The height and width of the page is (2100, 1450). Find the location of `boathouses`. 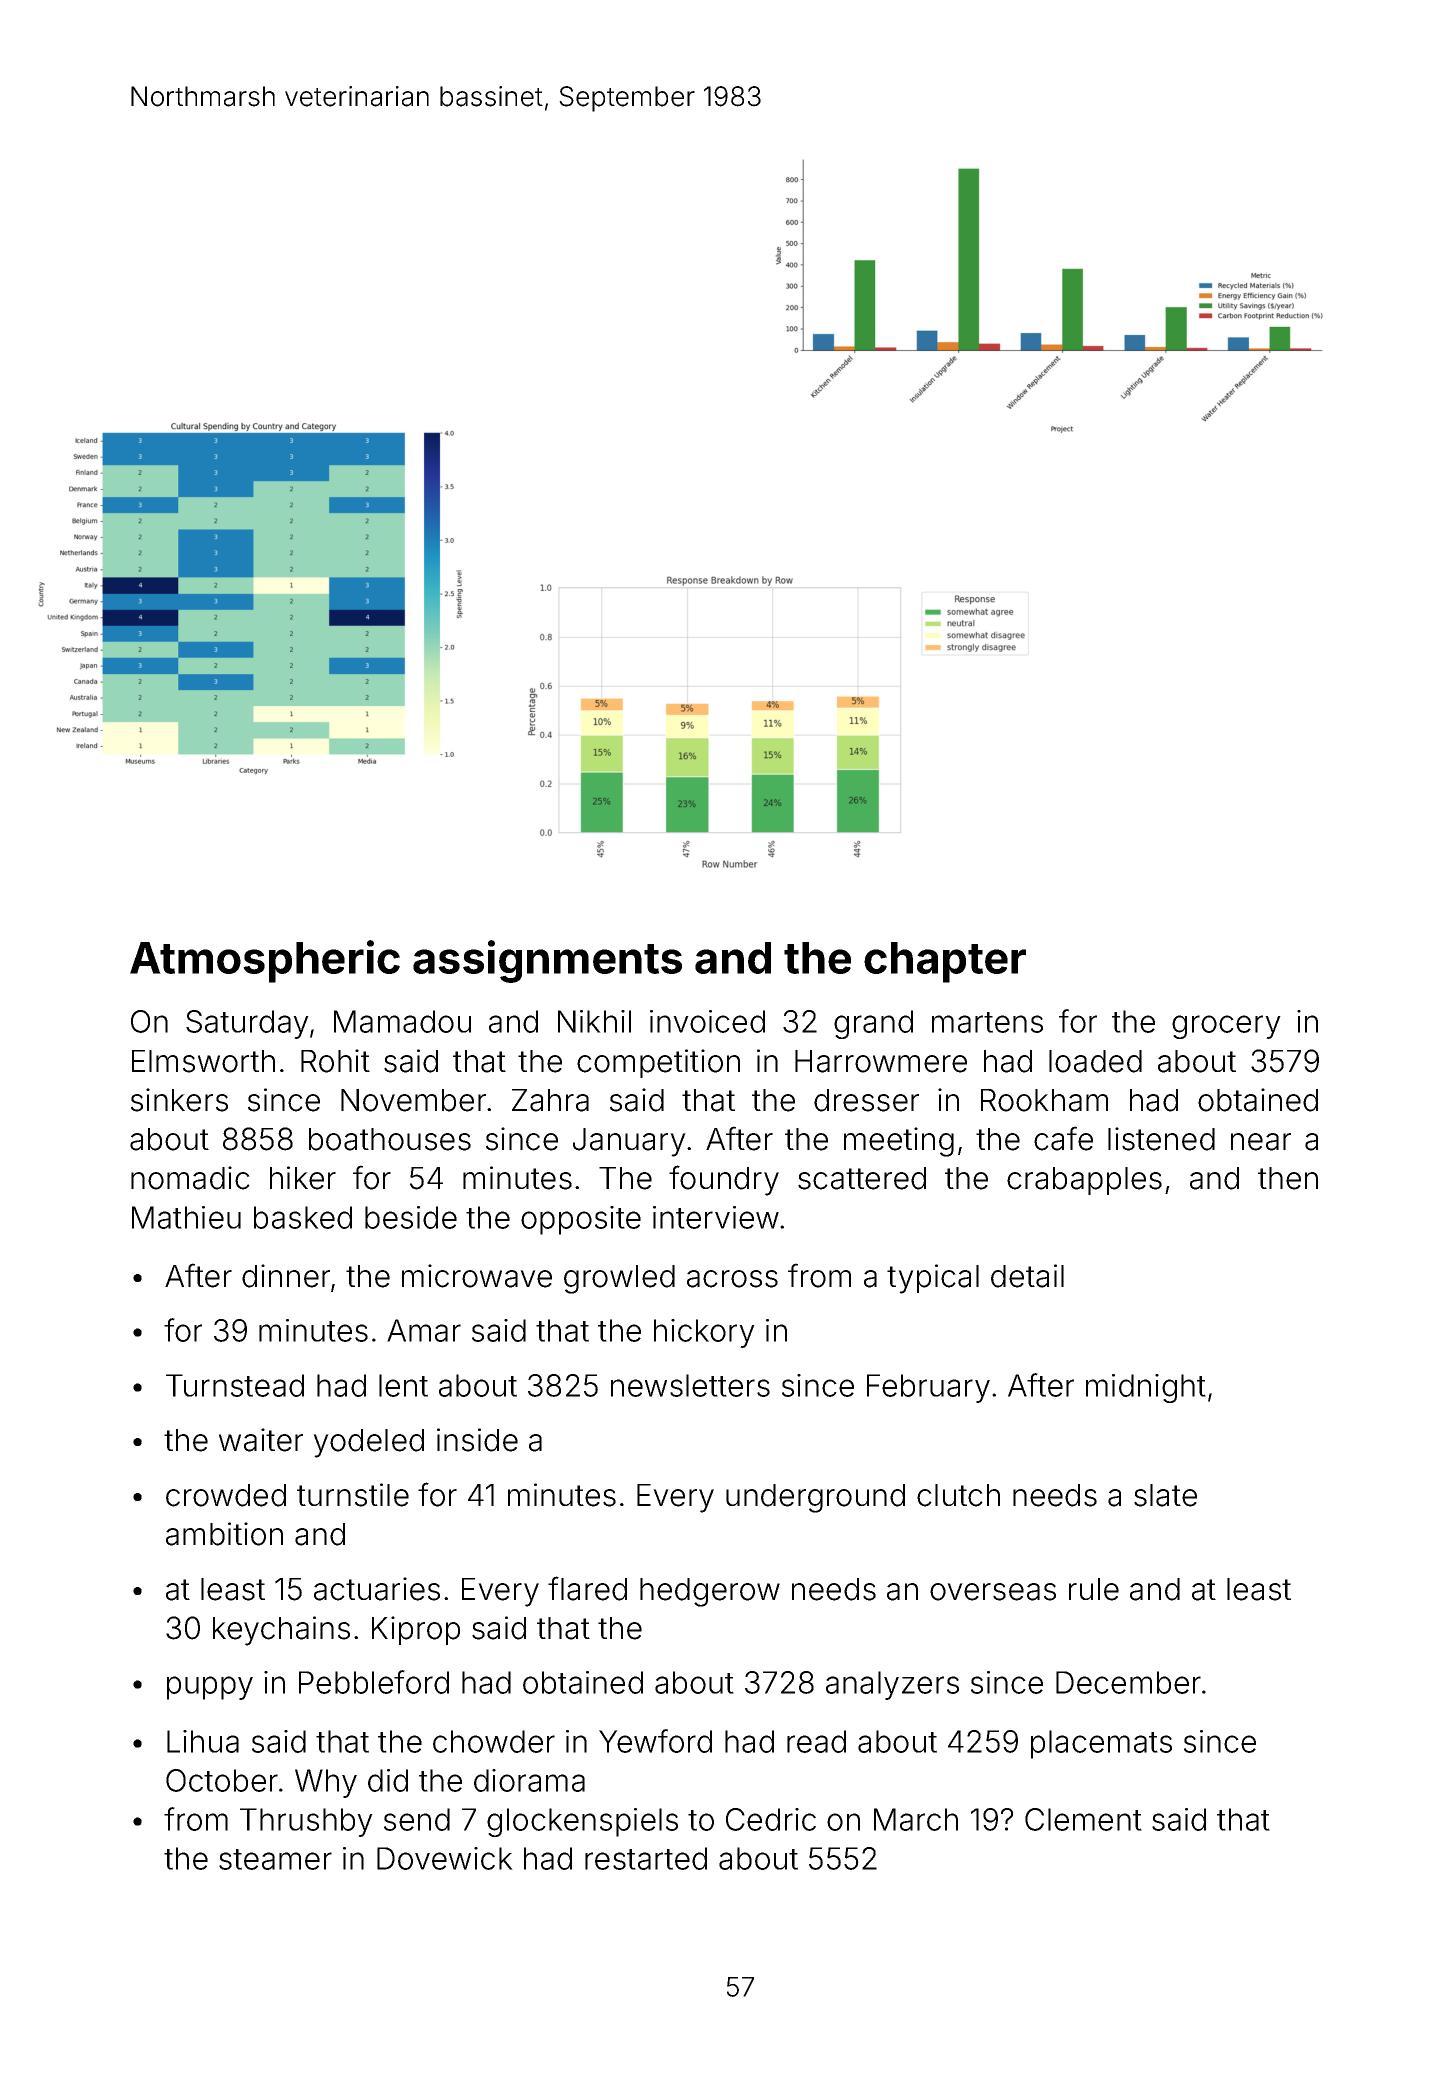

boathouses is located at coordinates (390, 1139).
